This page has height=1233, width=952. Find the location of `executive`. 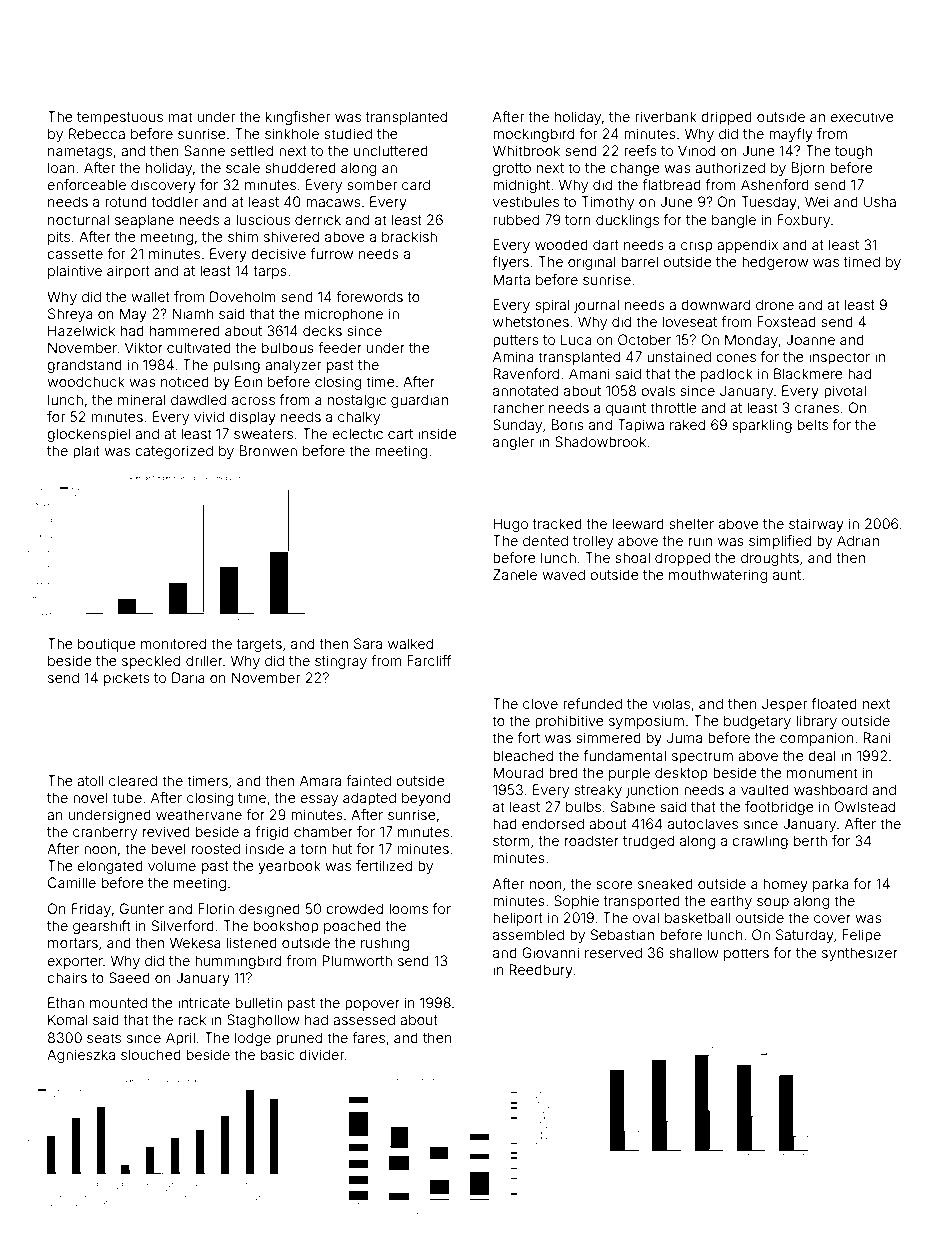

executive is located at coordinates (862, 116).
